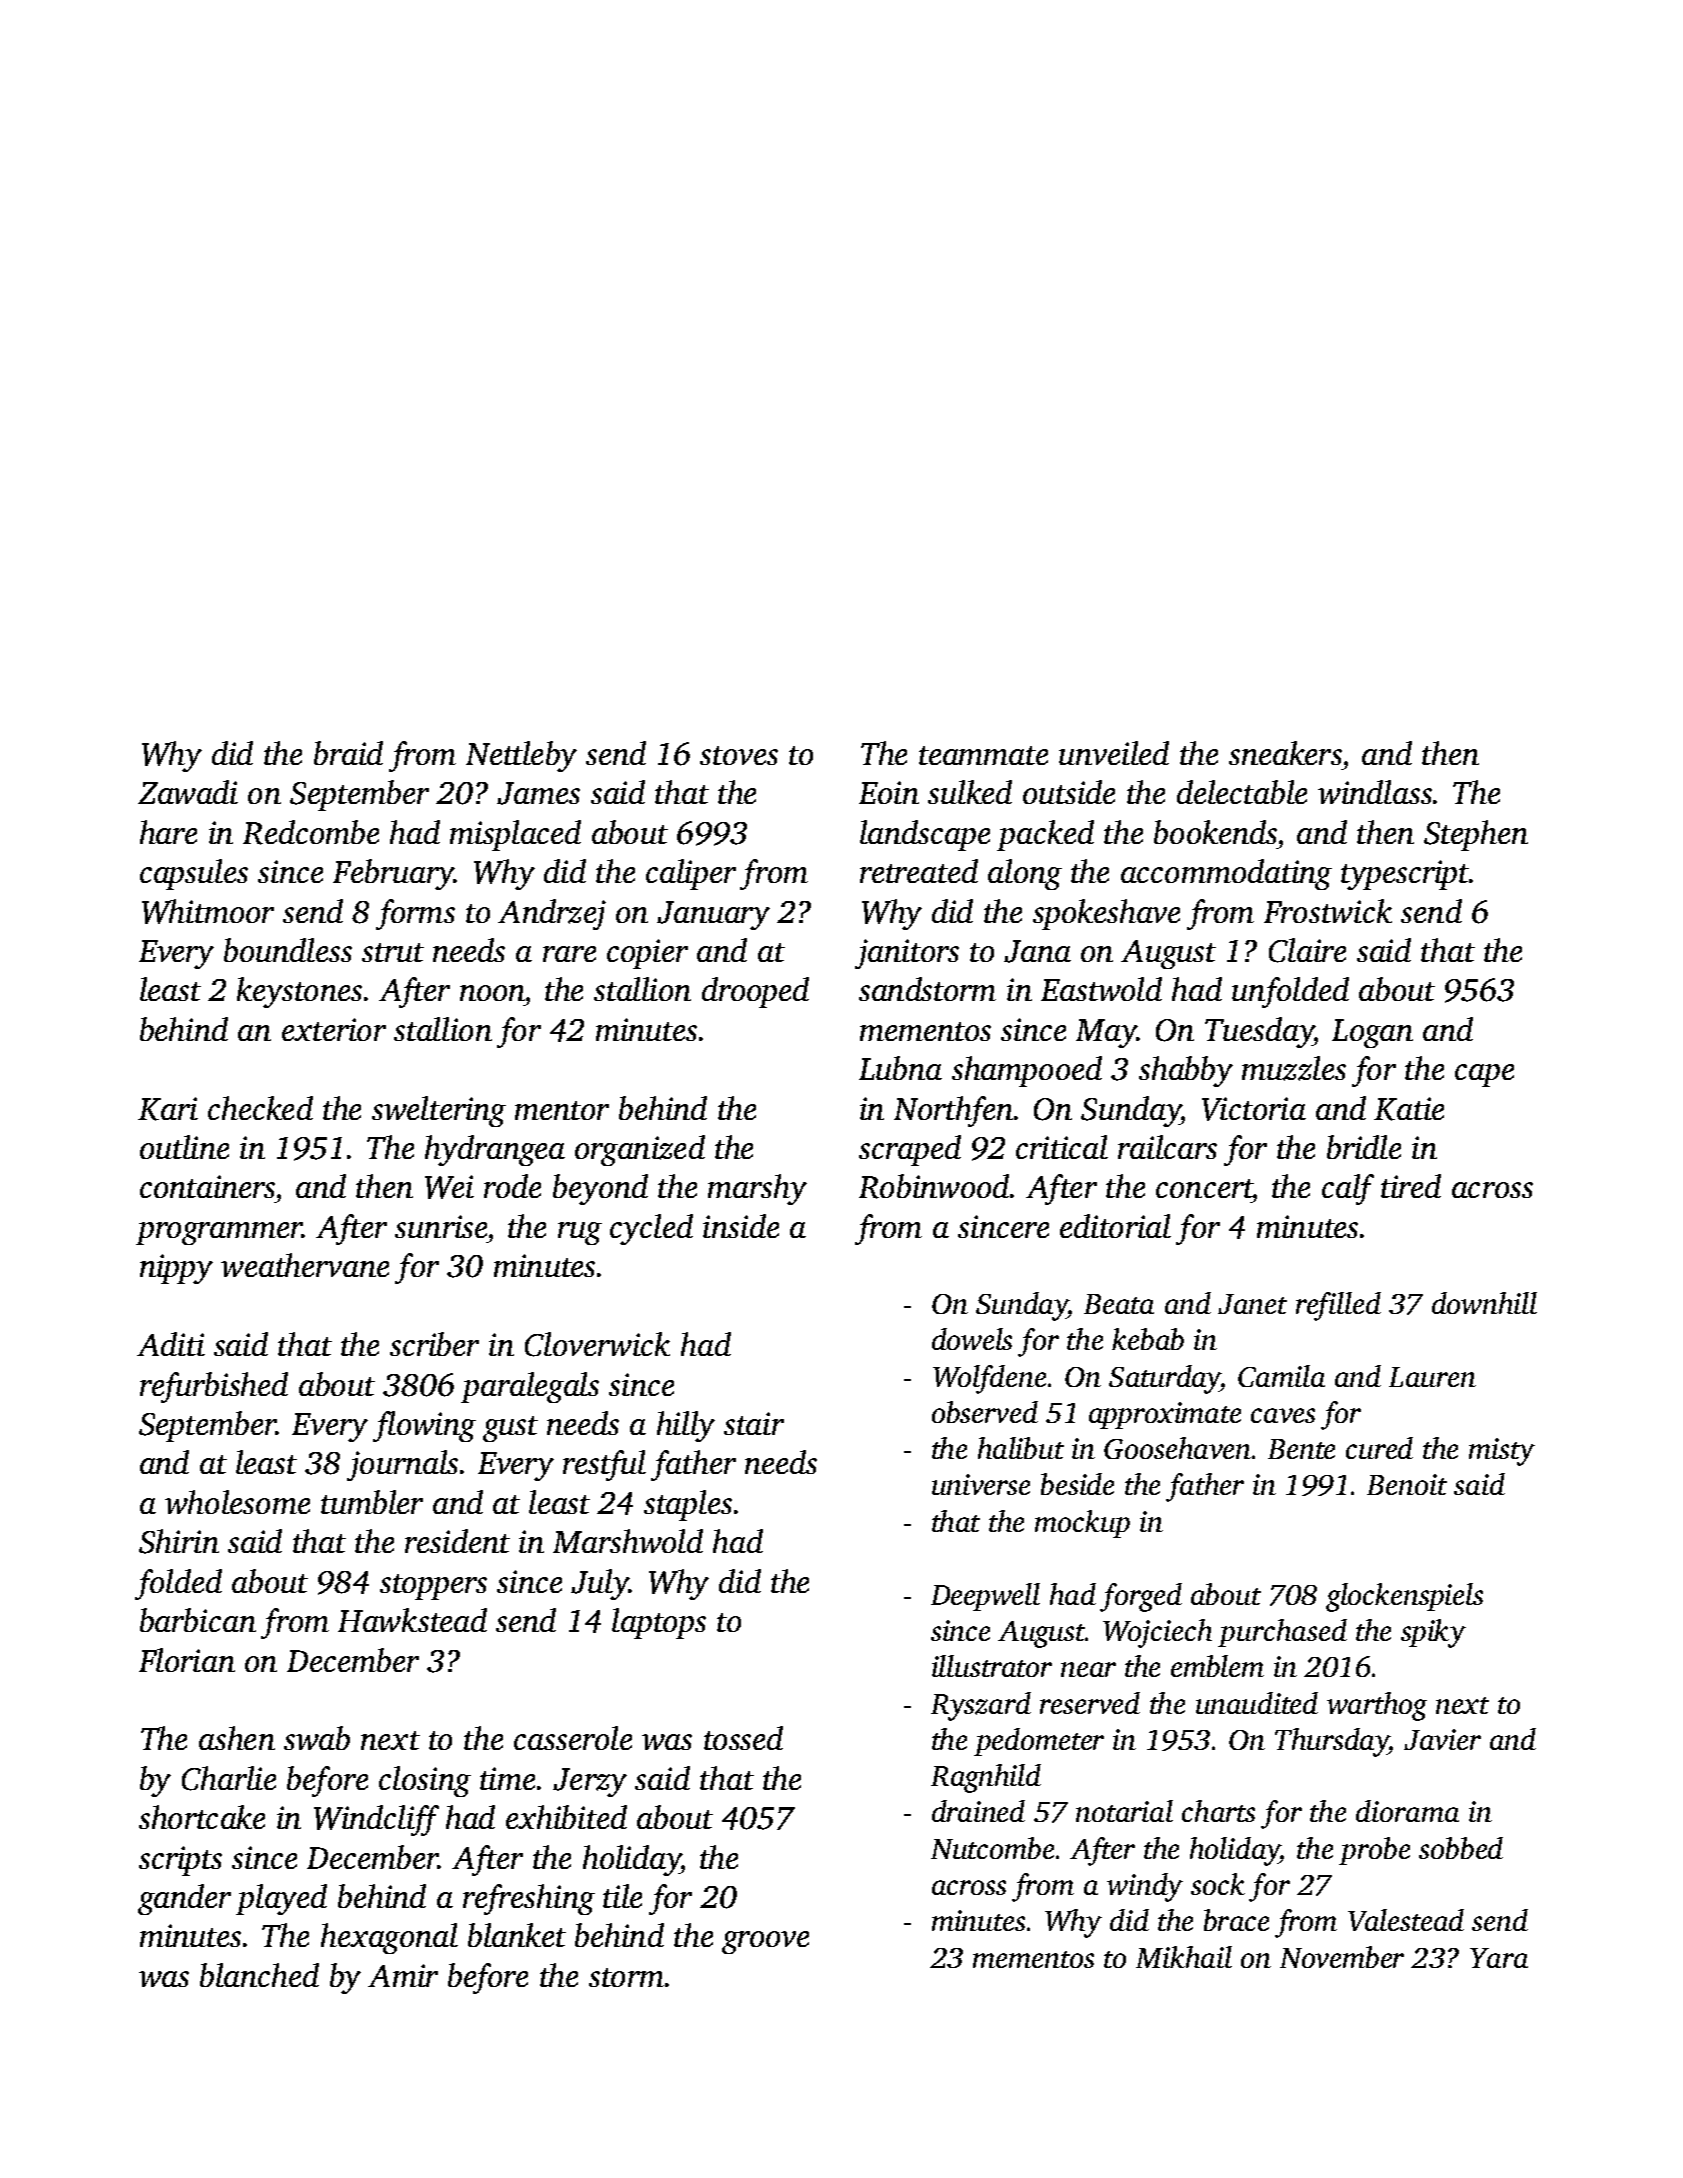 This page has width=1683, height=2178. I want to click on sneakers, so click(1285, 753).
